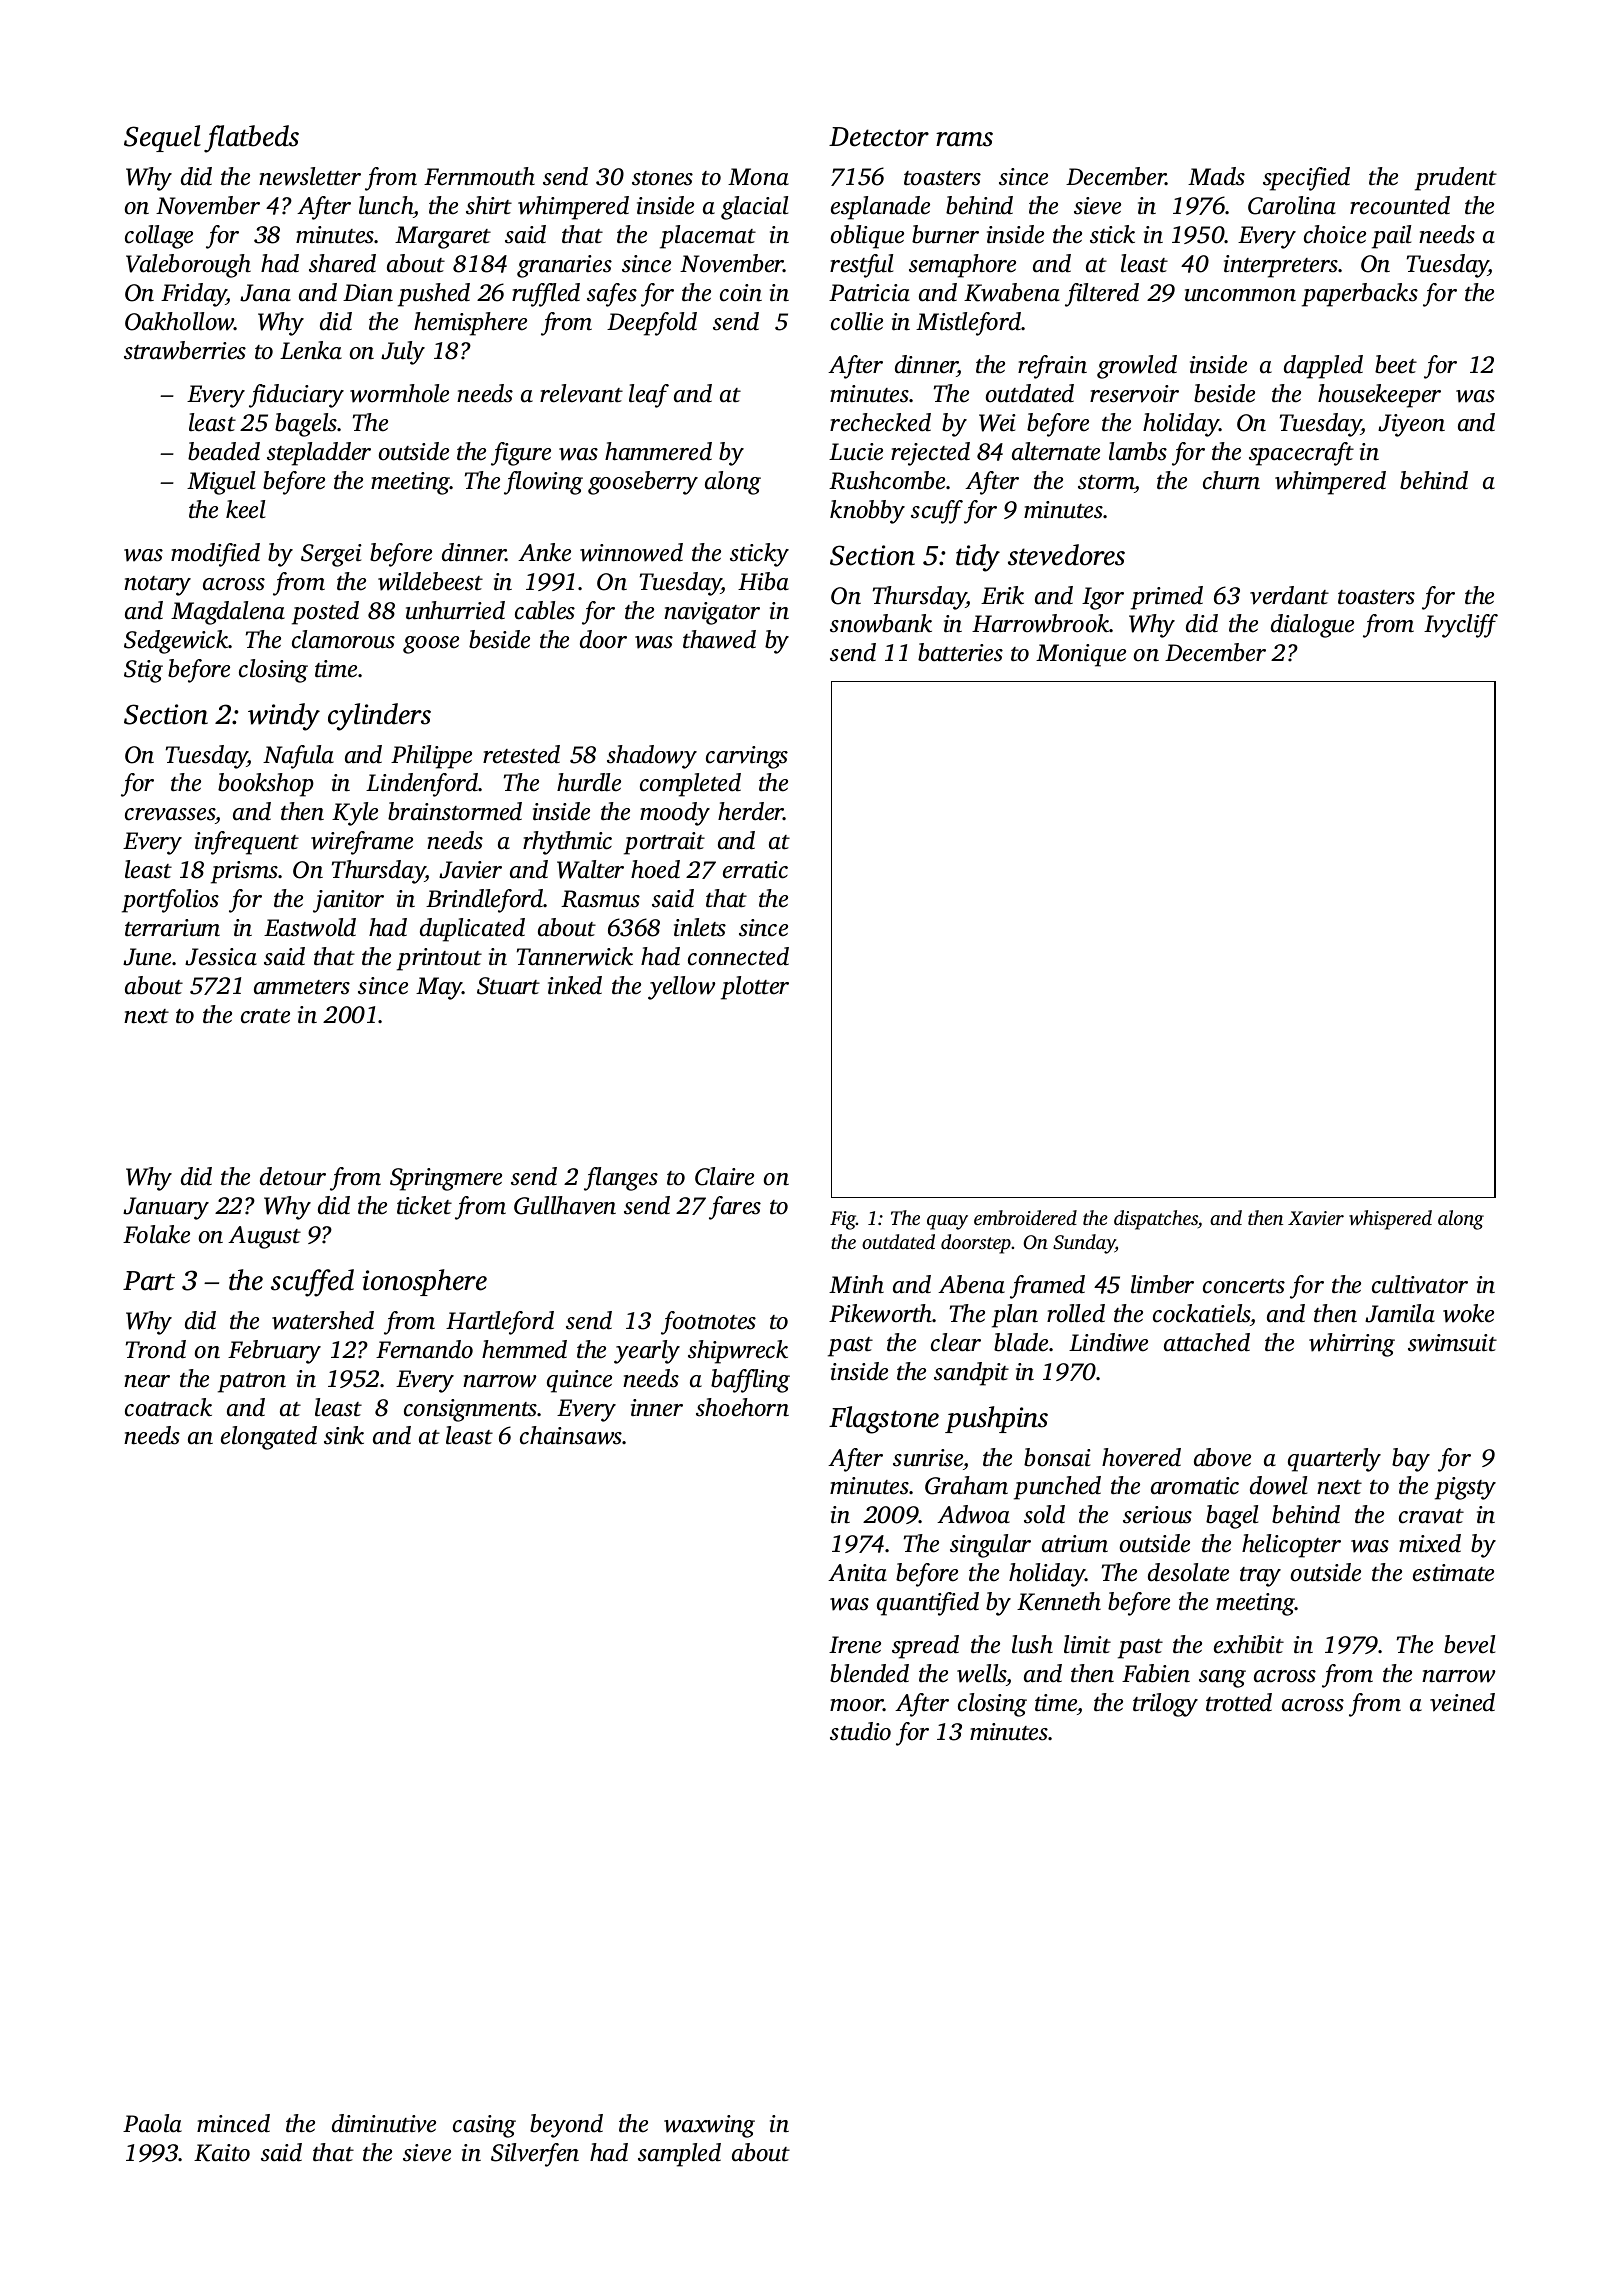 This image has height=2292, width=1620. Describe the element at coordinates (1456, 179) in the image. I see `prudent` at that location.
